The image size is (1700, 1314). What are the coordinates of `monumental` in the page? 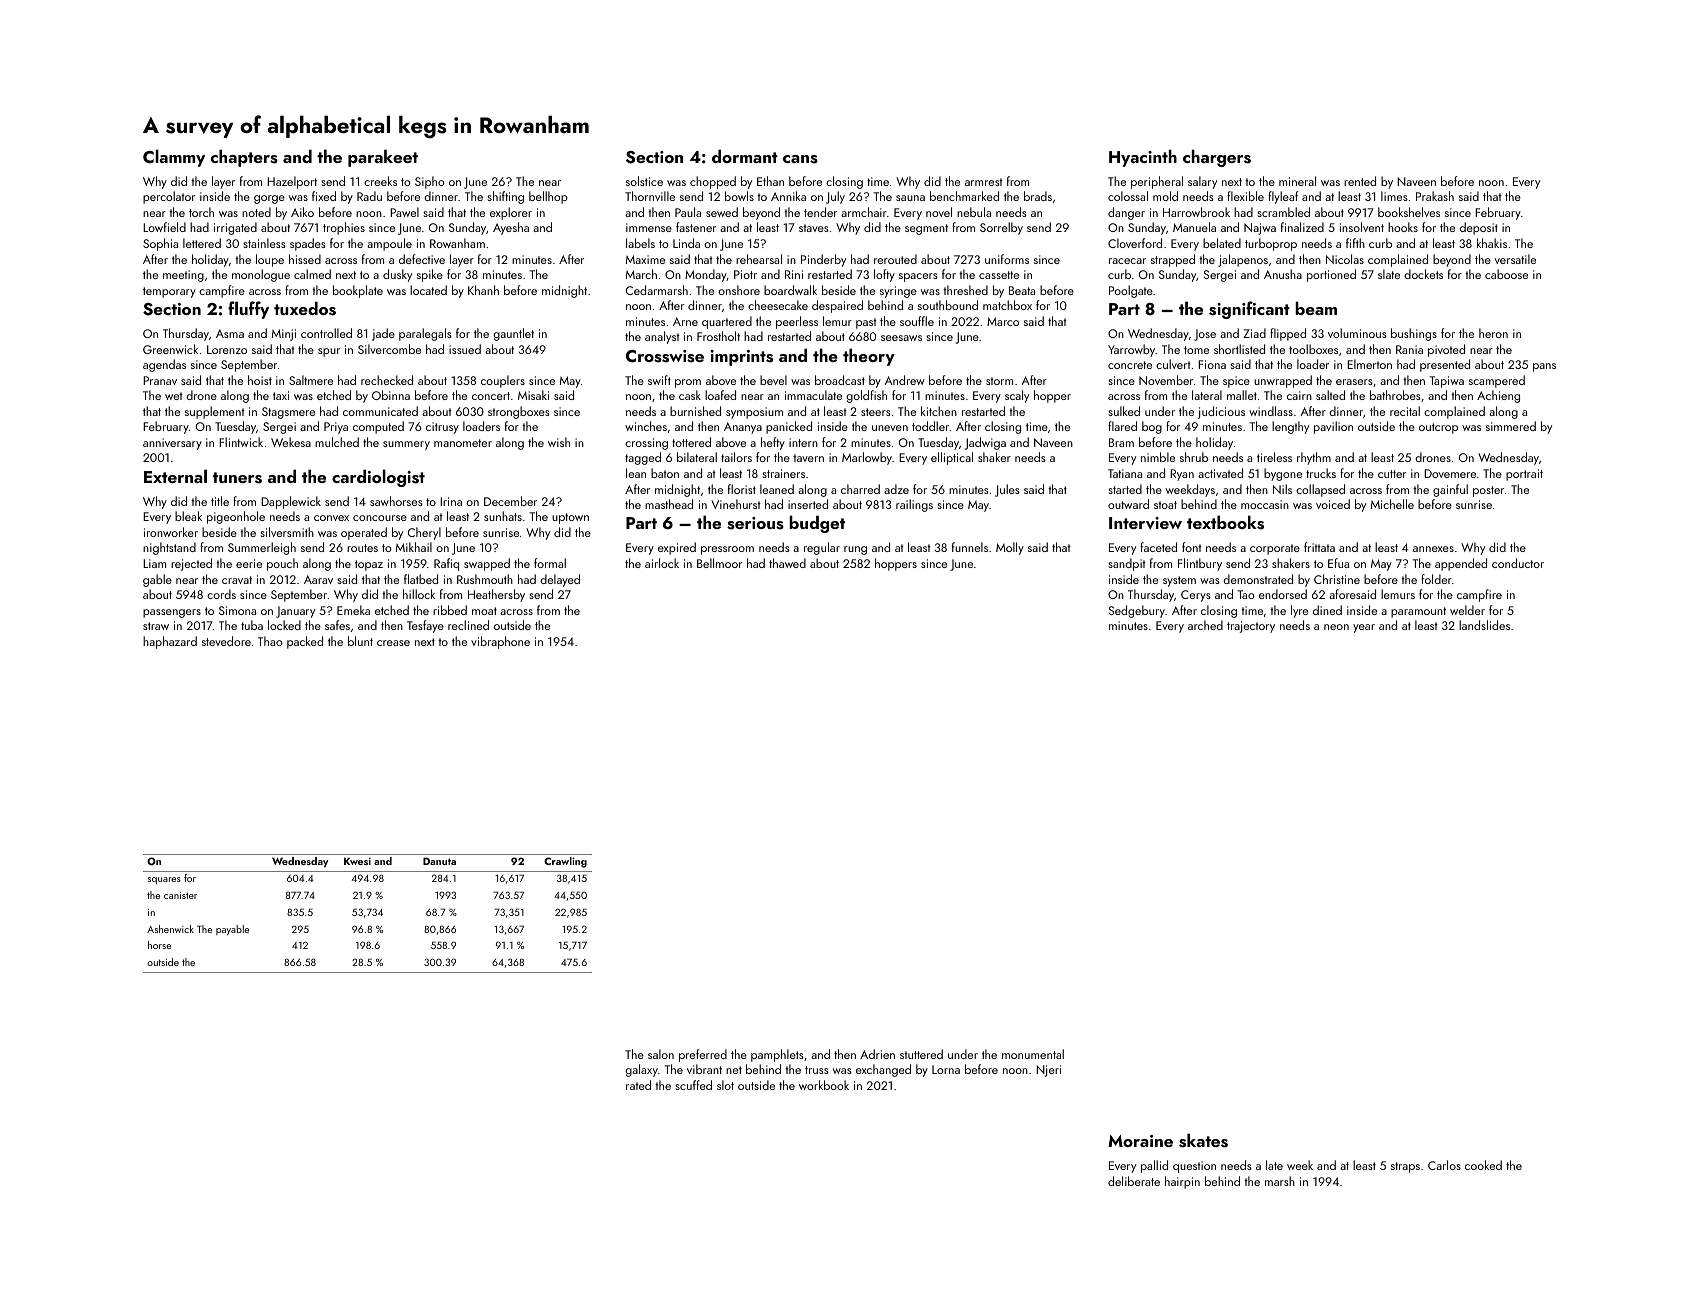 It's located at (1033, 1054).
